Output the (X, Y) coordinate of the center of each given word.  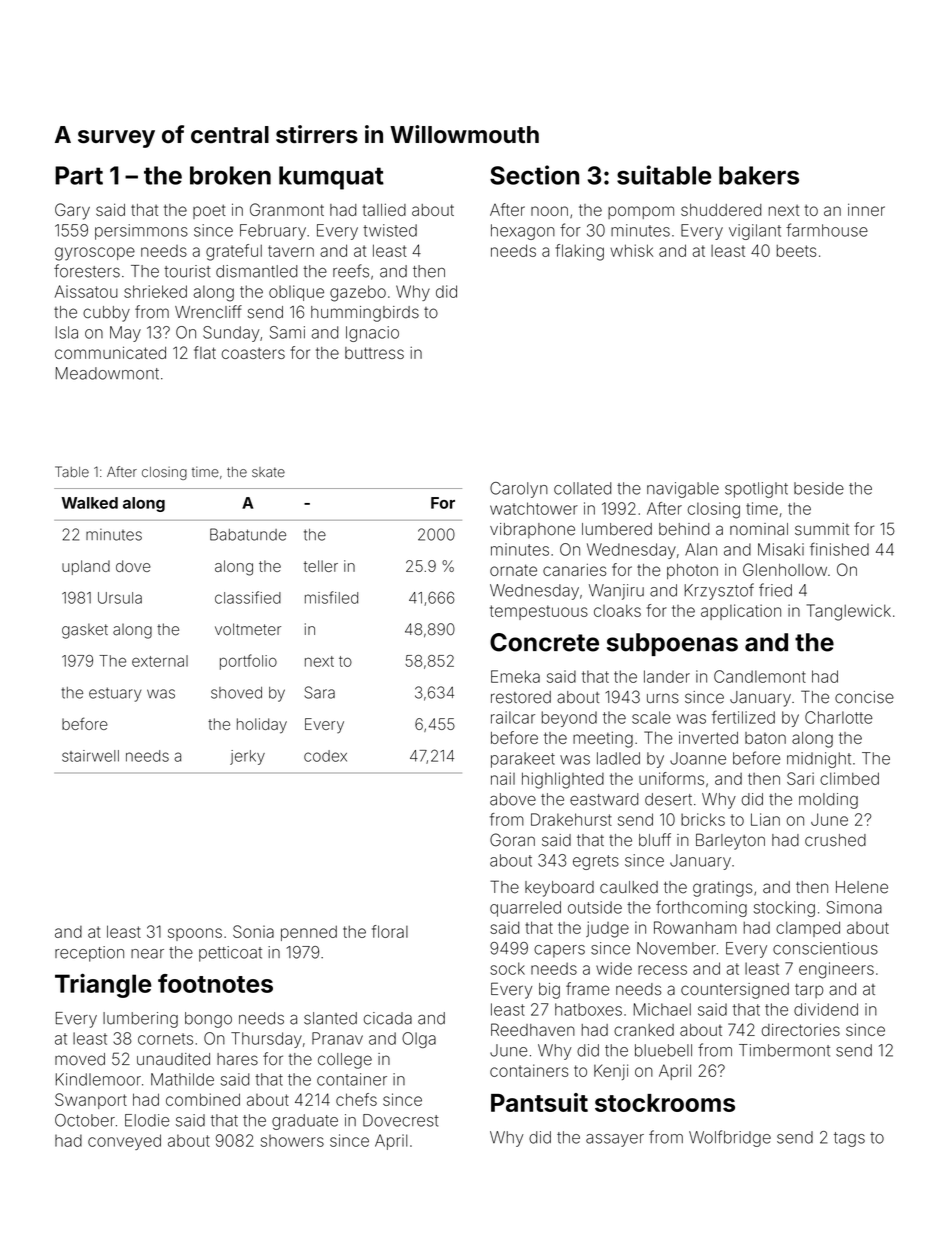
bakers (759, 175)
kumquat (331, 178)
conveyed (124, 1142)
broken (230, 175)
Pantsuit (539, 1102)
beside (819, 488)
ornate (513, 570)
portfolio (248, 662)
